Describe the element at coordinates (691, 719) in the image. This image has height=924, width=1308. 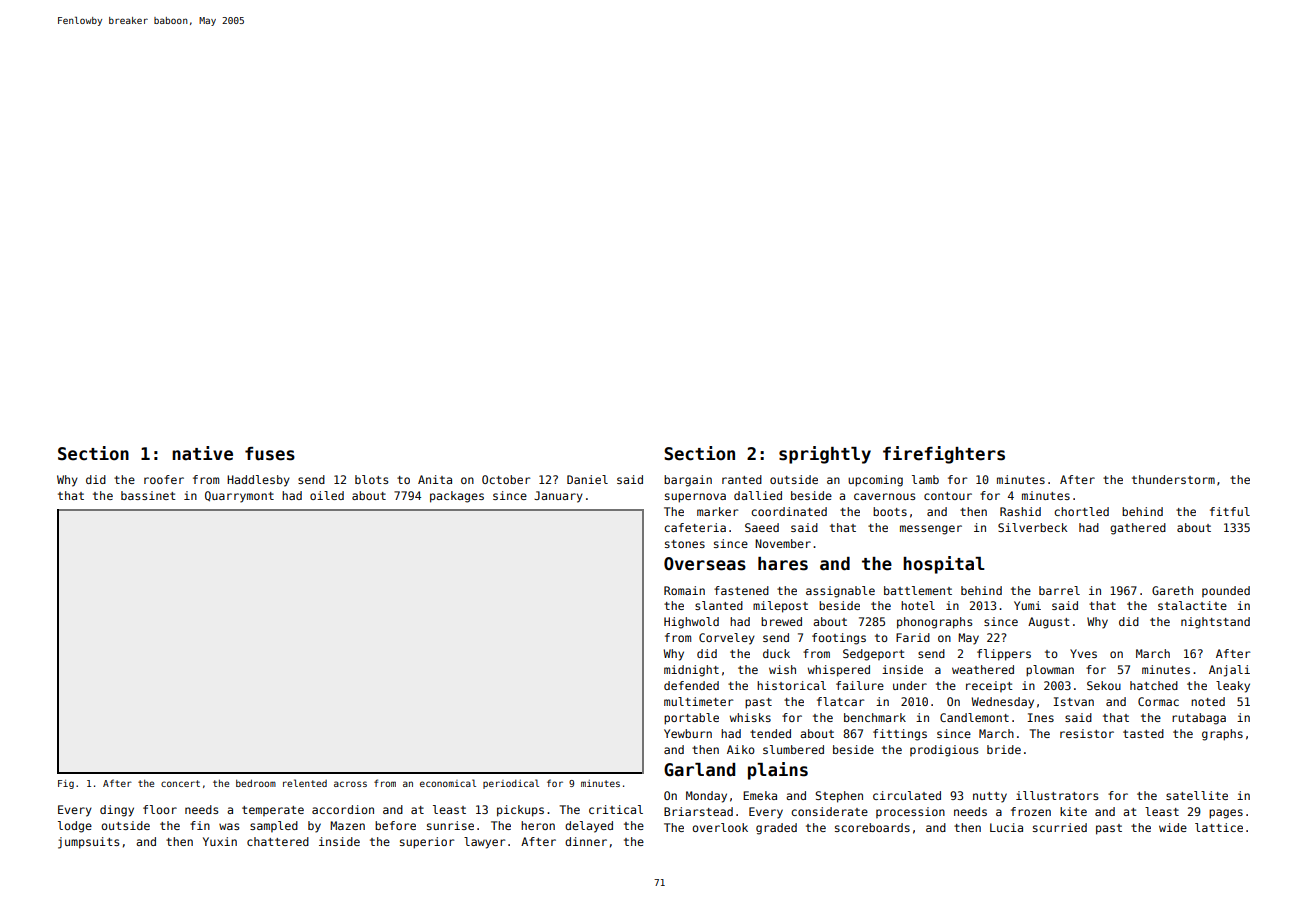
I see `portable` at that location.
